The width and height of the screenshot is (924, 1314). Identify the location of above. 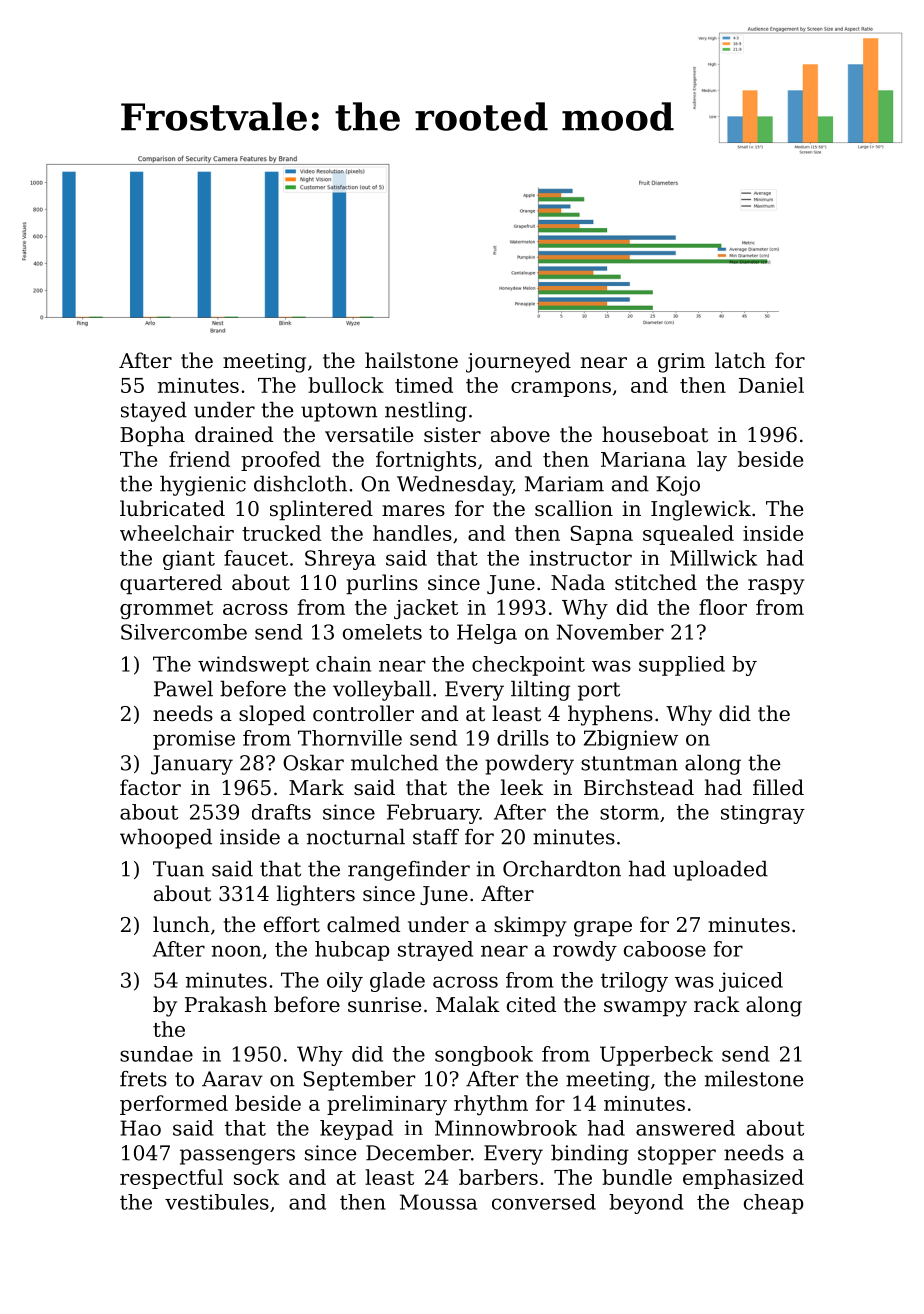
(520, 434).
